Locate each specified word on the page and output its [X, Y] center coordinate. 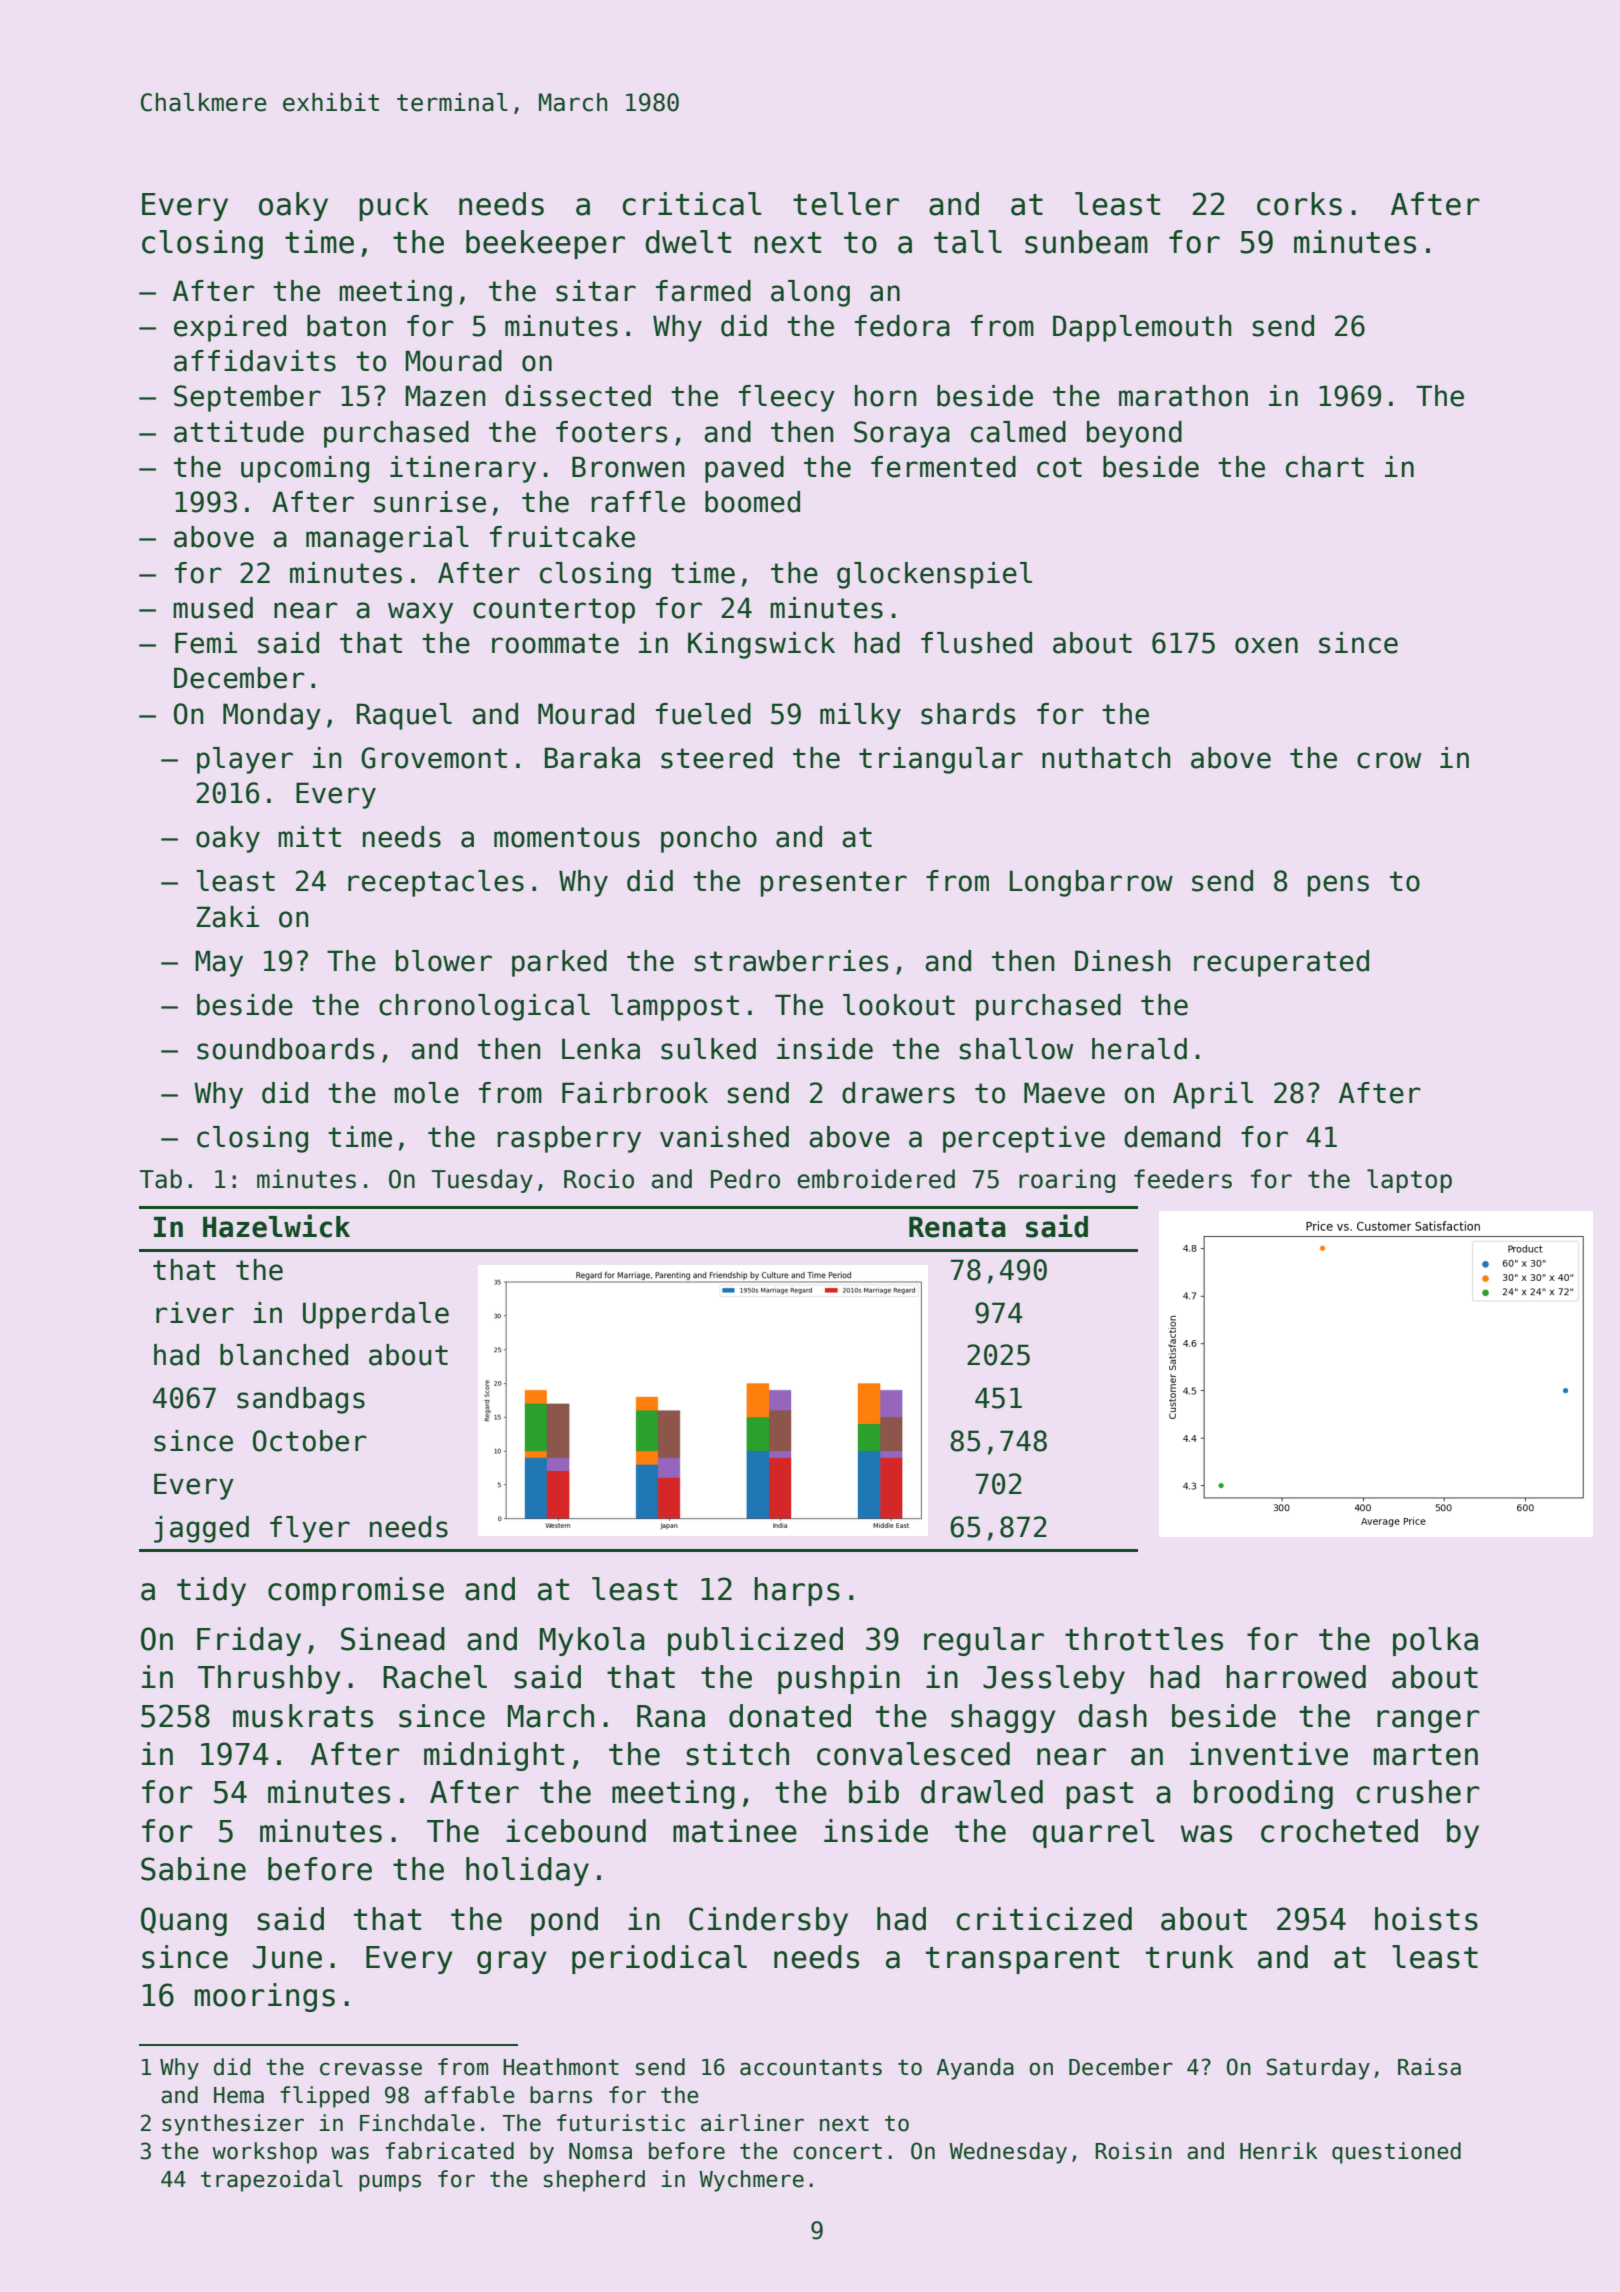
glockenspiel [934, 575]
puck [394, 206]
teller [846, 204]
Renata [957, 1227]
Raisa [1429, 2067]
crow [1389, 760]
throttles [1144, 1639]
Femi [206, 643]
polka [1435, 1641]
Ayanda [975, 2069]
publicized [755, 1641]
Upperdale [376, 1315]
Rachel [435, 1677]
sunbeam [1086, 242]
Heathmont [561, 2067]
